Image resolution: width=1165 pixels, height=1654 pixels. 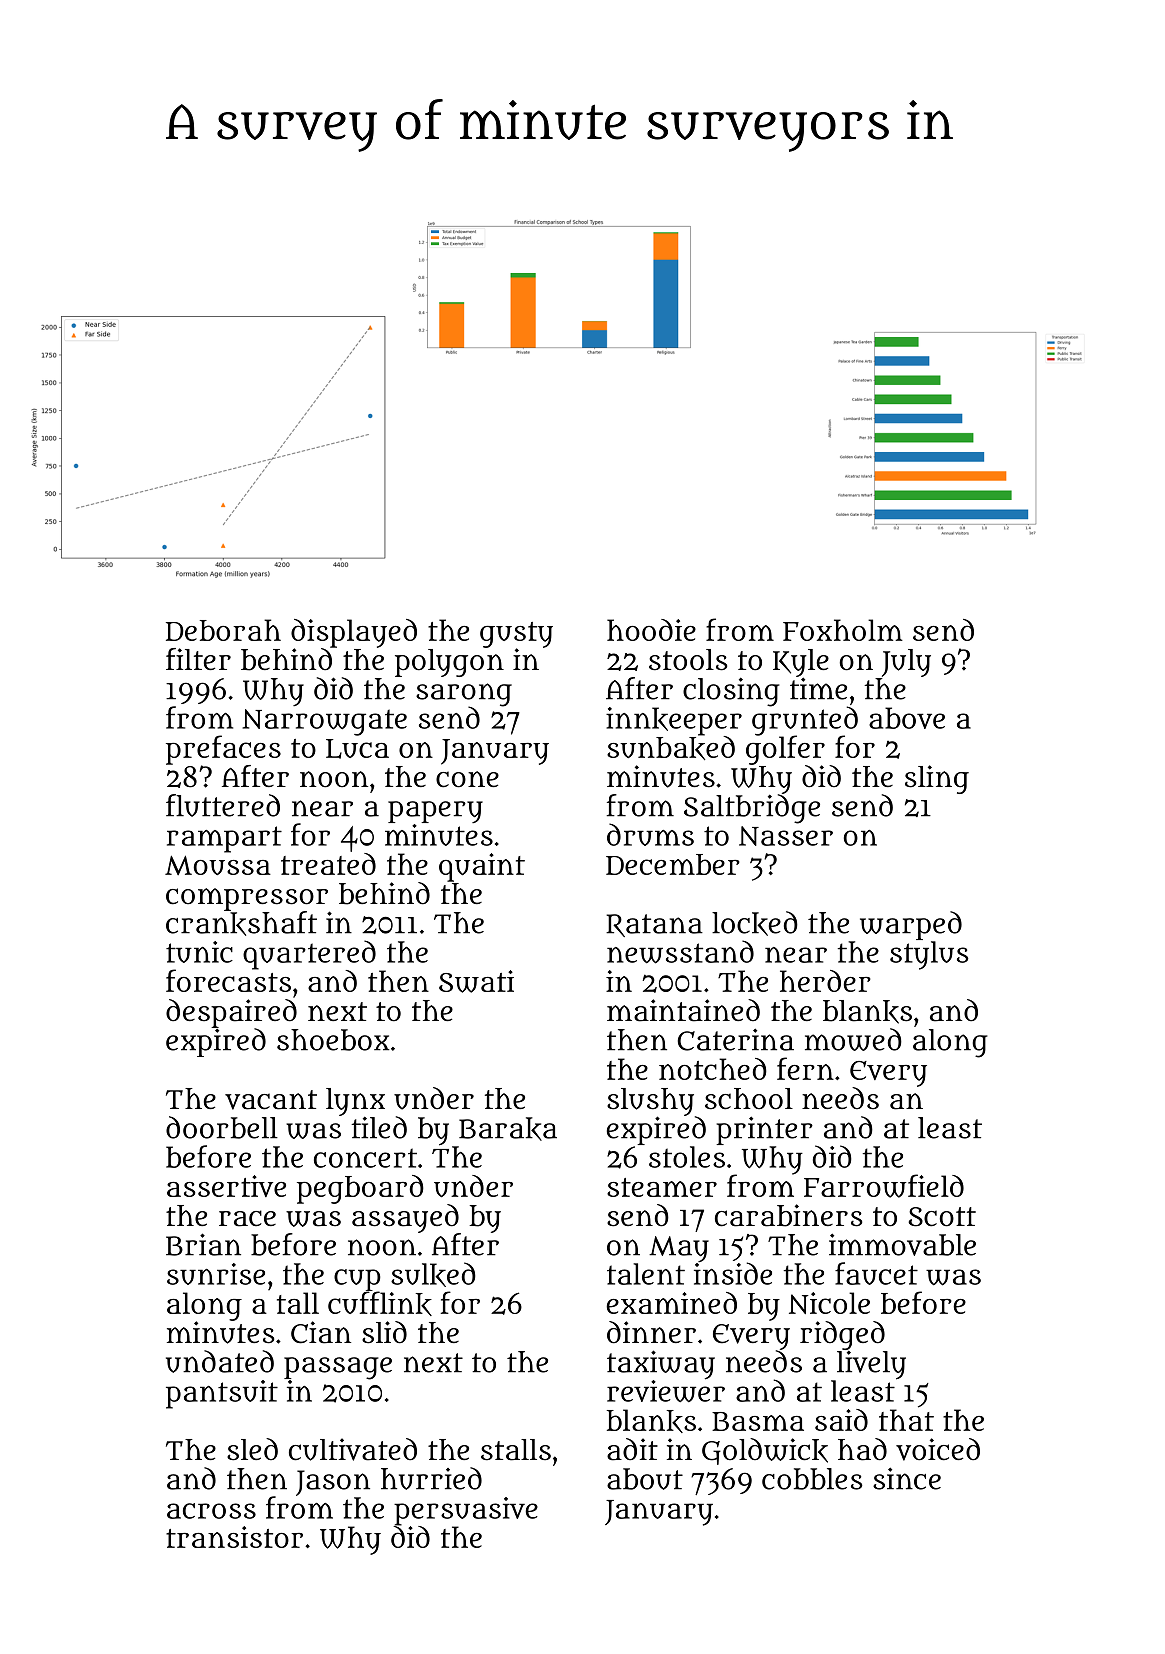 What do you see at coordinates (929, 955) in the document?
I see `stylus` at bounding box center [929, 955].
